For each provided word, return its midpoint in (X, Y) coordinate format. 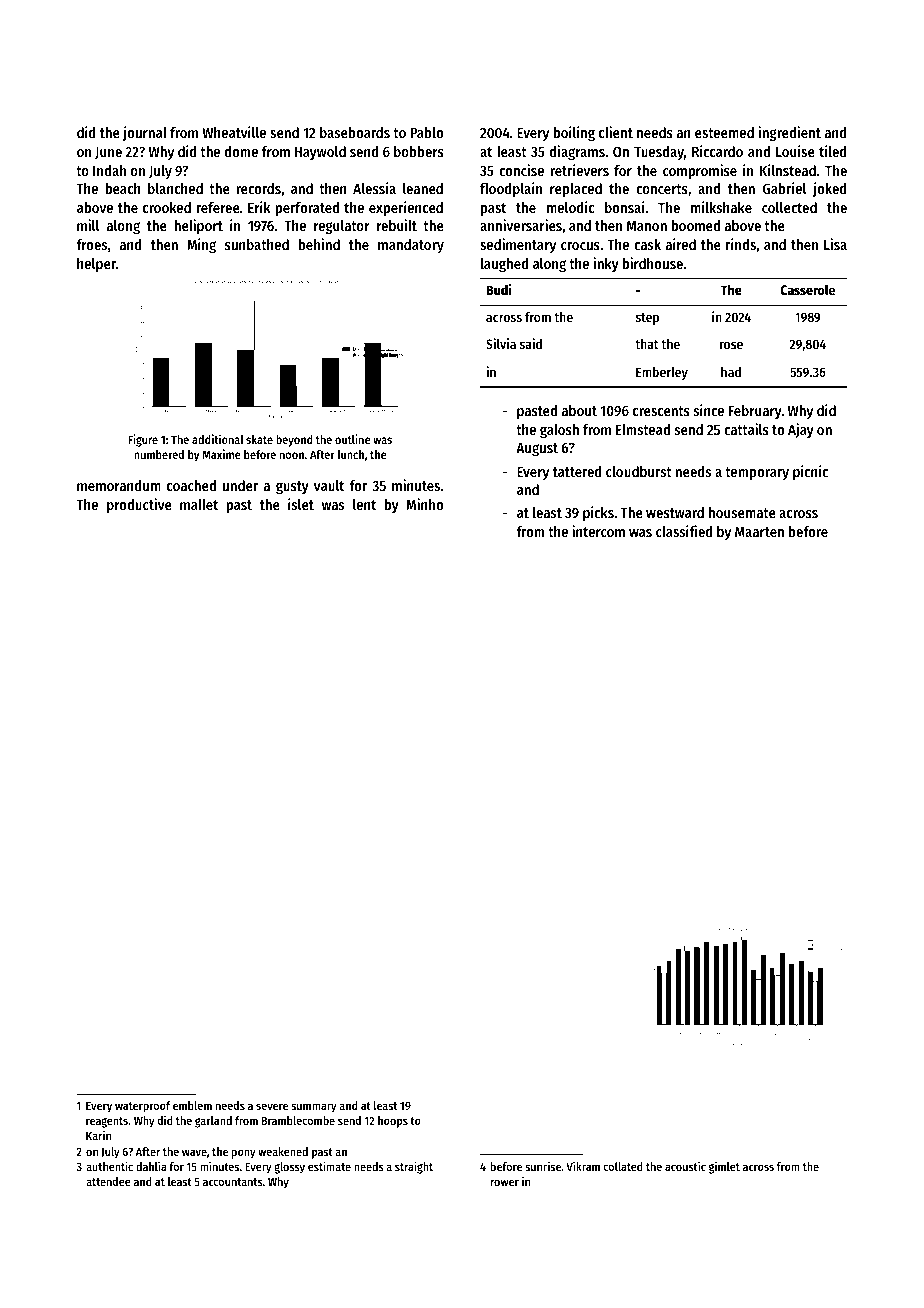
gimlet (724, 1167)
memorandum (119, 485)
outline (352, 439)
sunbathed (257, 244)
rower (505, 1182)
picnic (810, 472)
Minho (424, 504)
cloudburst (639, 471)
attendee (108, 1181)
